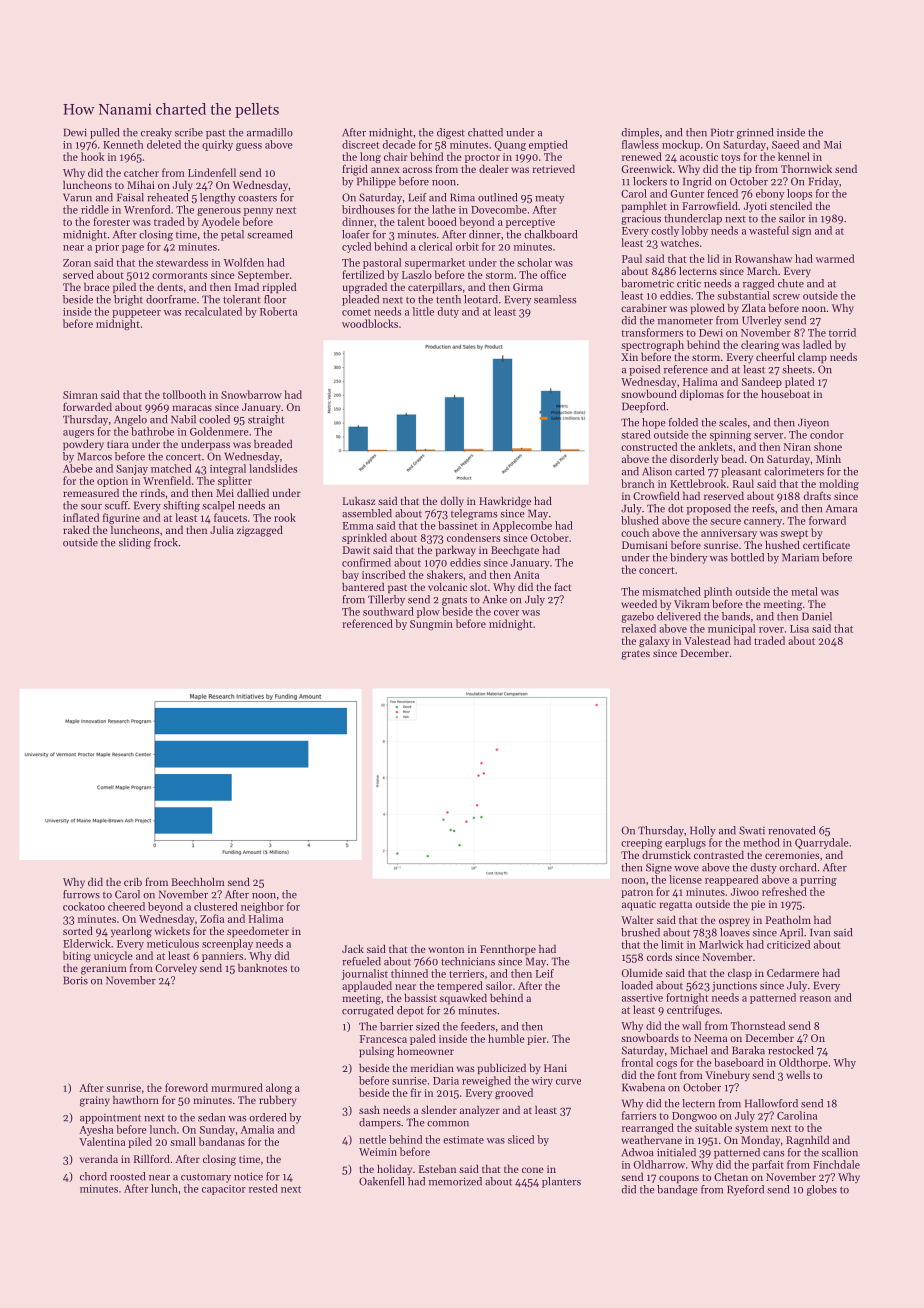 This screenshot has width=924, height=1308. I want to click on emptied, so click(548, 145).
